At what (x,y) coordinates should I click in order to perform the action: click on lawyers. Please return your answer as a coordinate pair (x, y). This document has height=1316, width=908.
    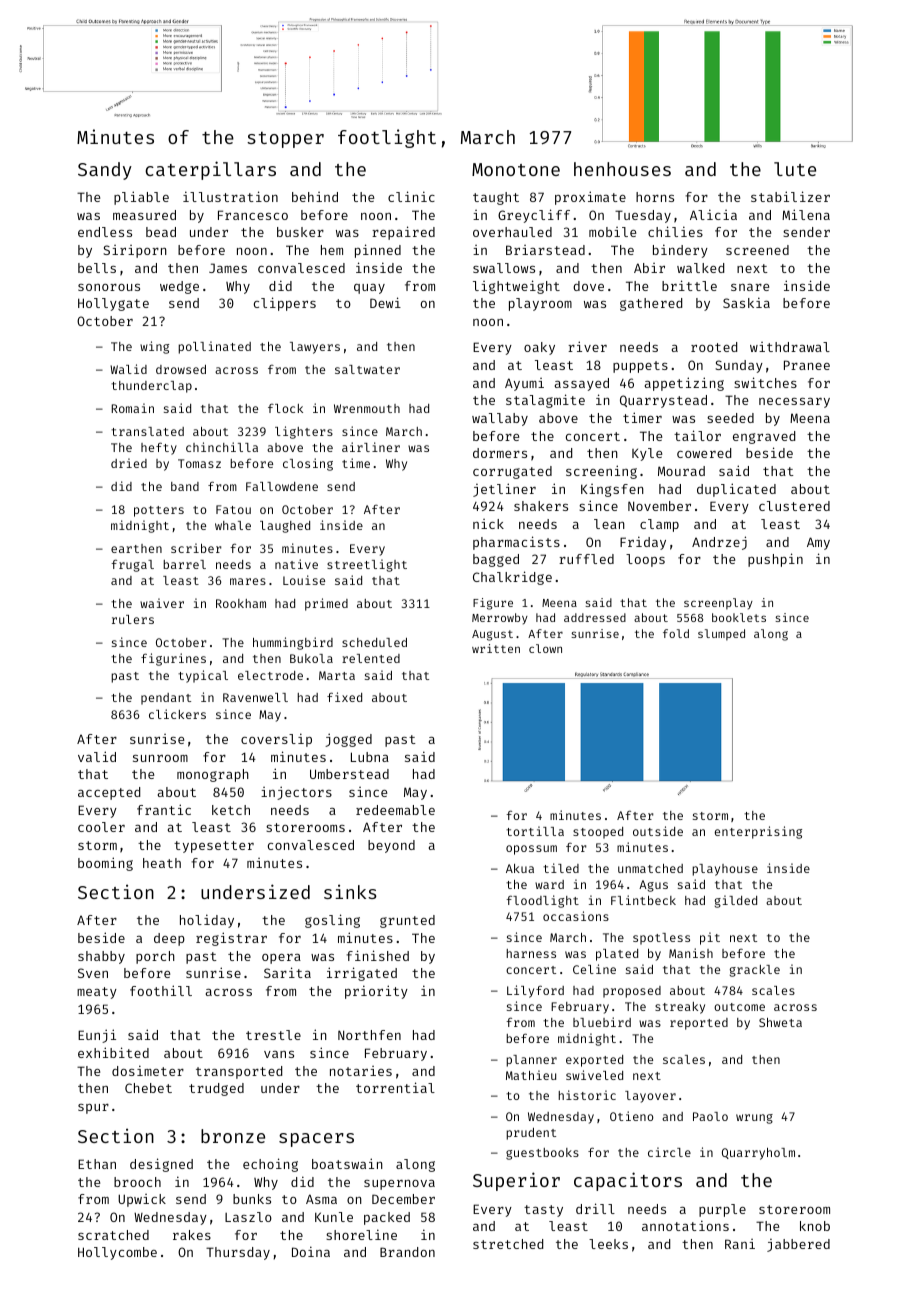
    Looking at the image, I should click on (315, 348).
